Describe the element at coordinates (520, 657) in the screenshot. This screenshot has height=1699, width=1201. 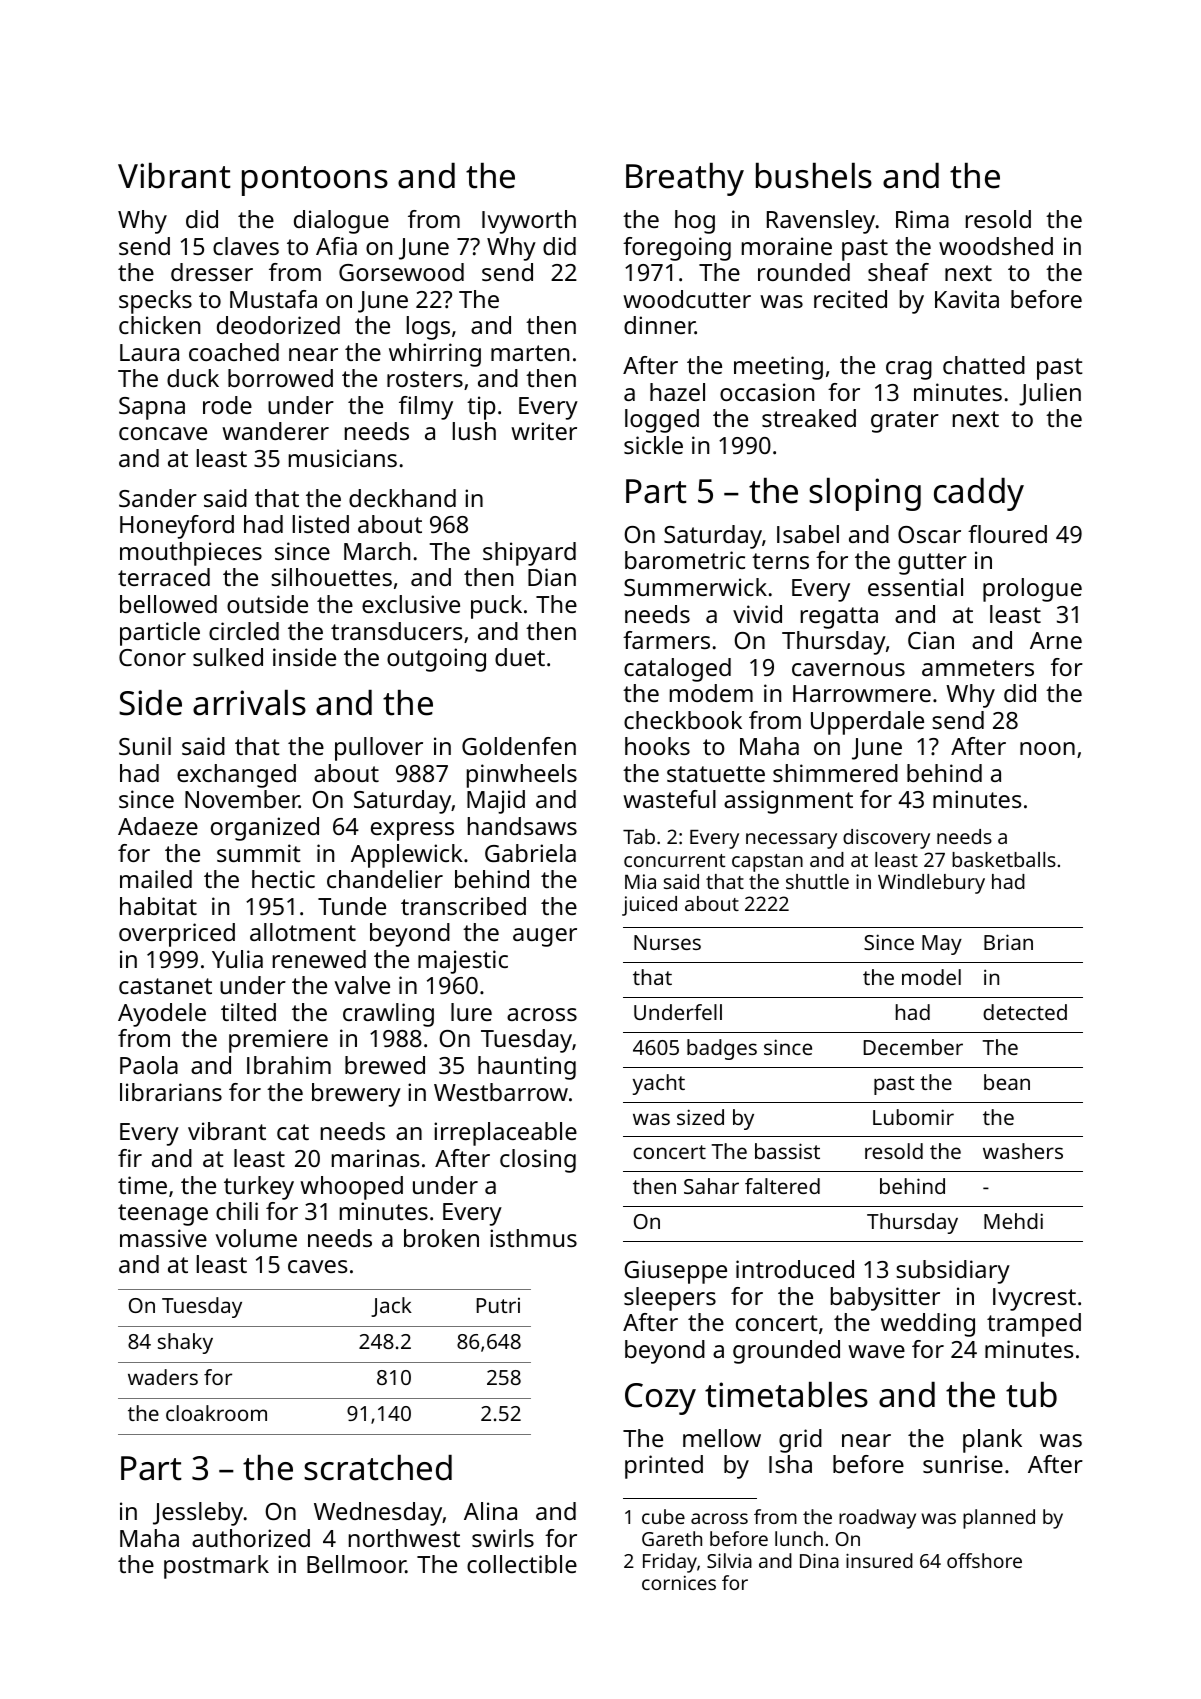
I see `duet` at that location.
